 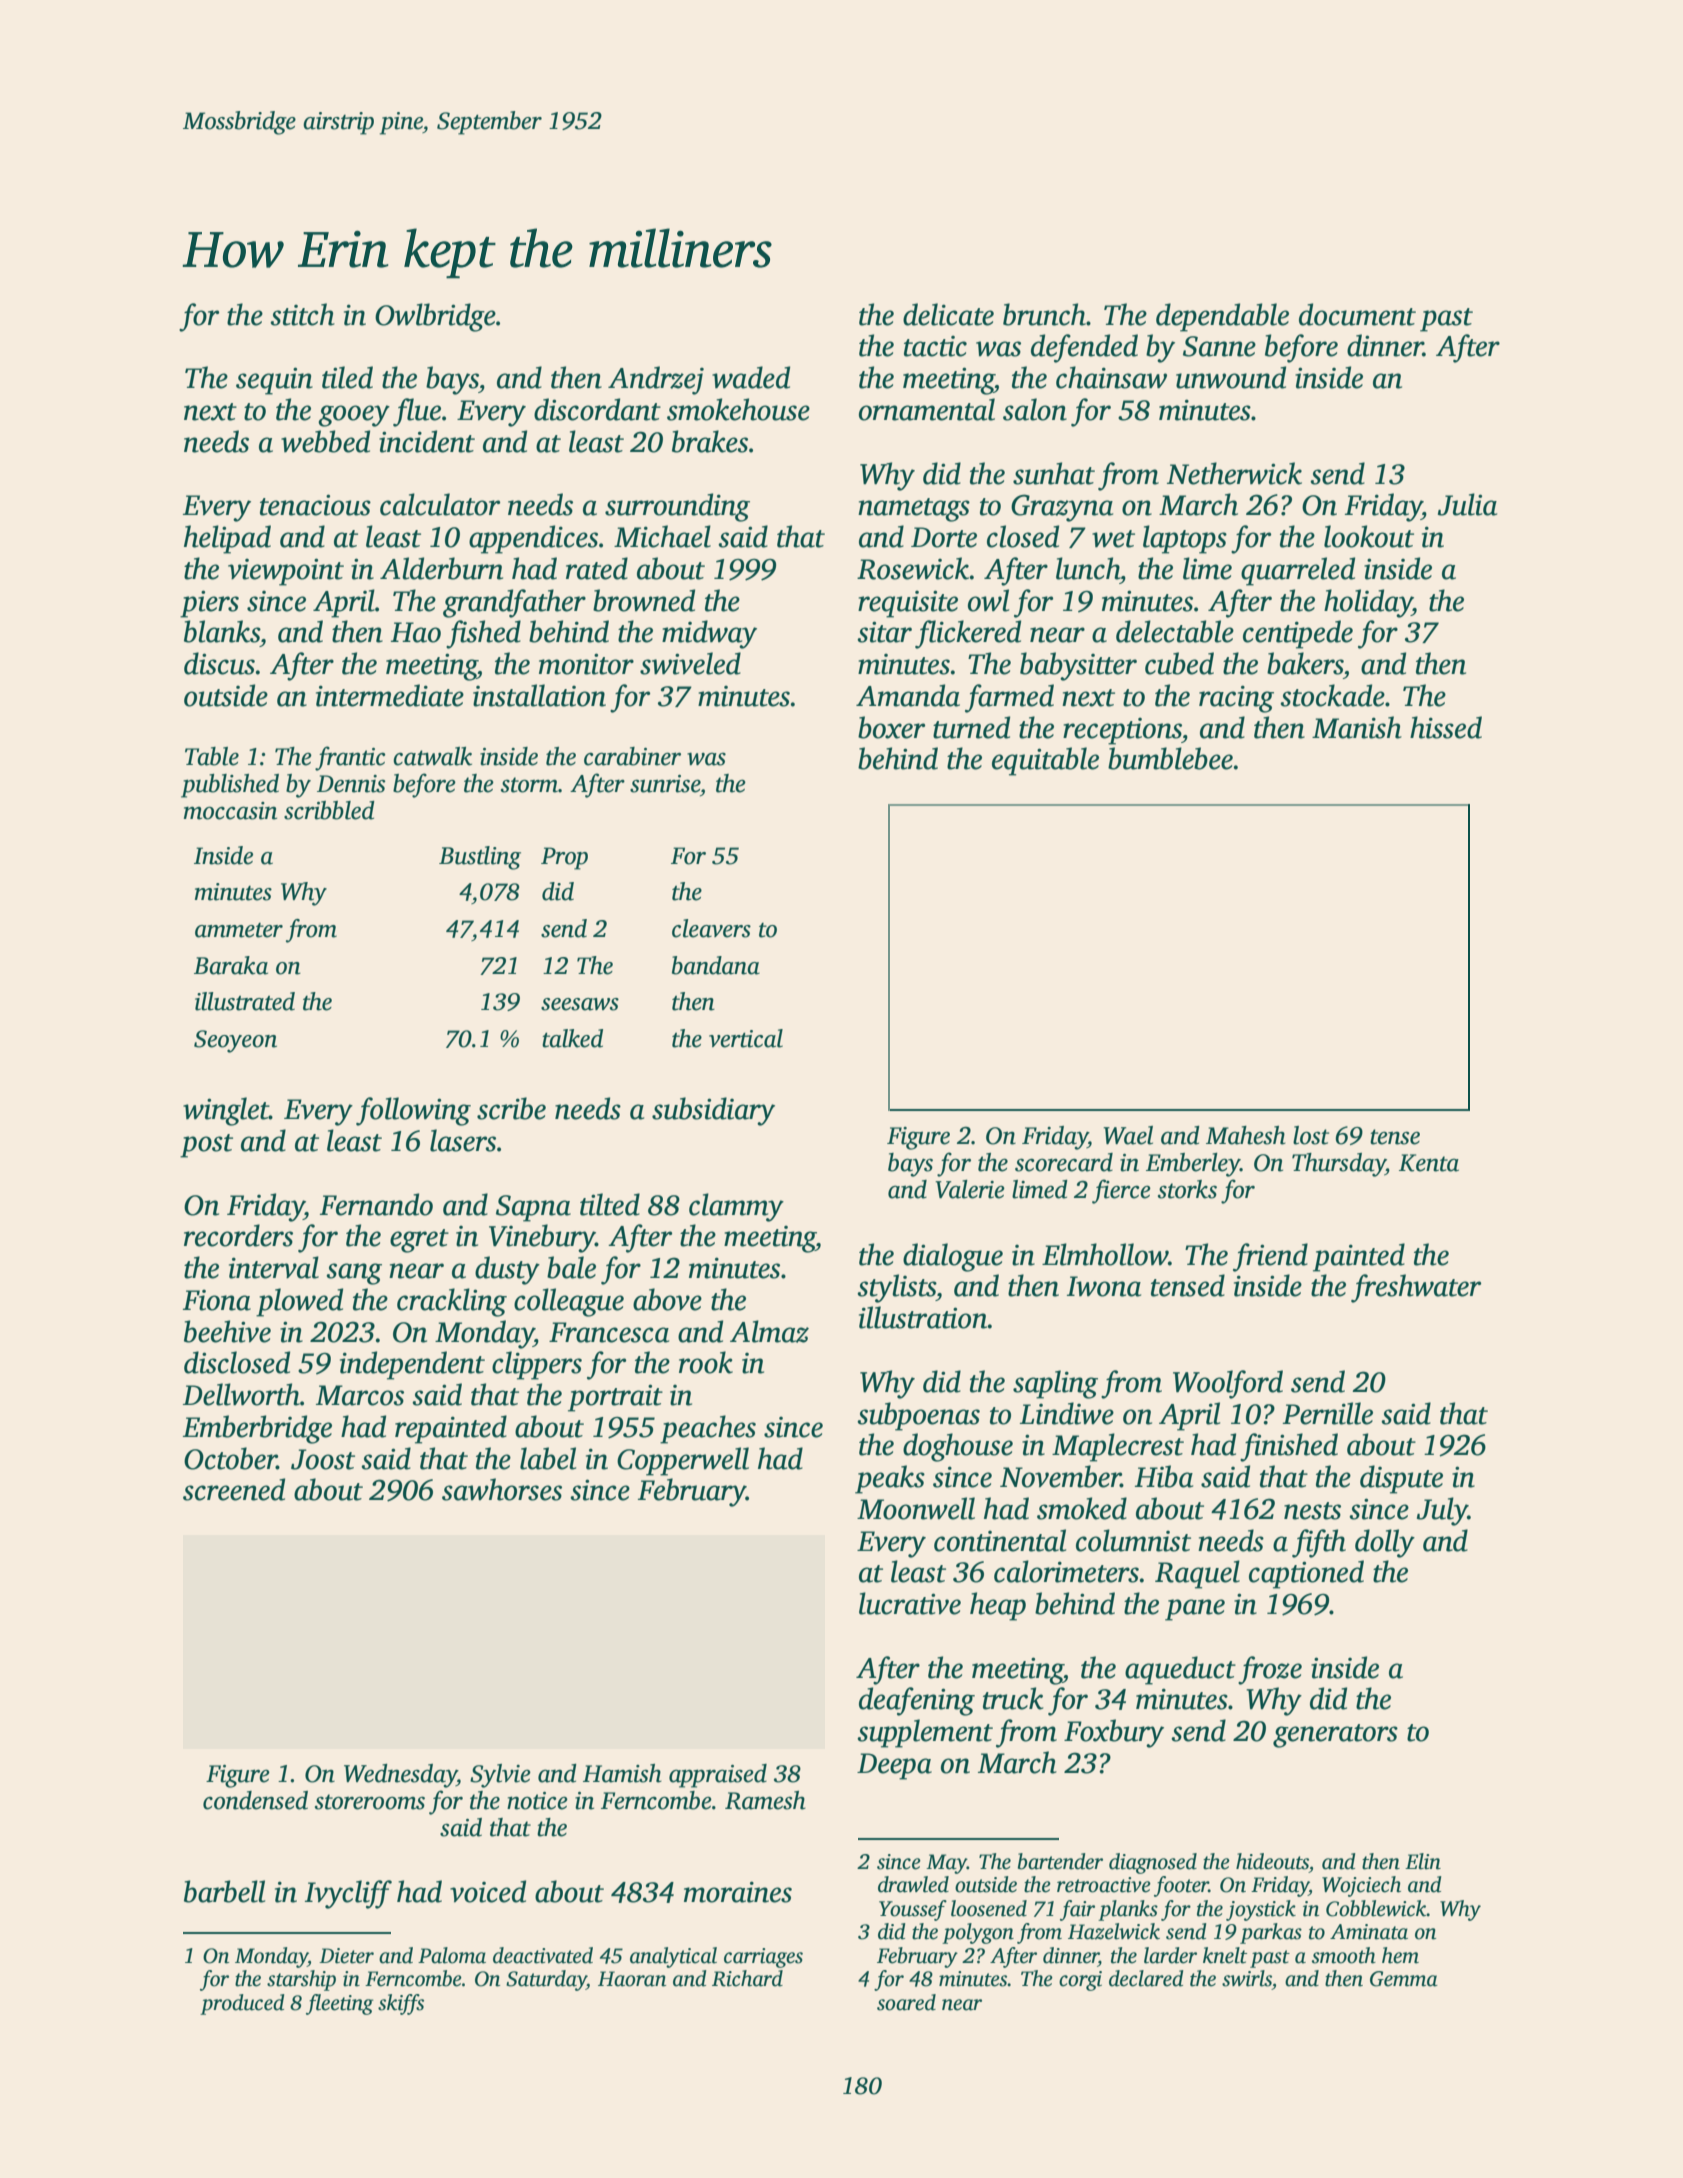 I want to click on skiffs, so click(x=401, y=2004).
